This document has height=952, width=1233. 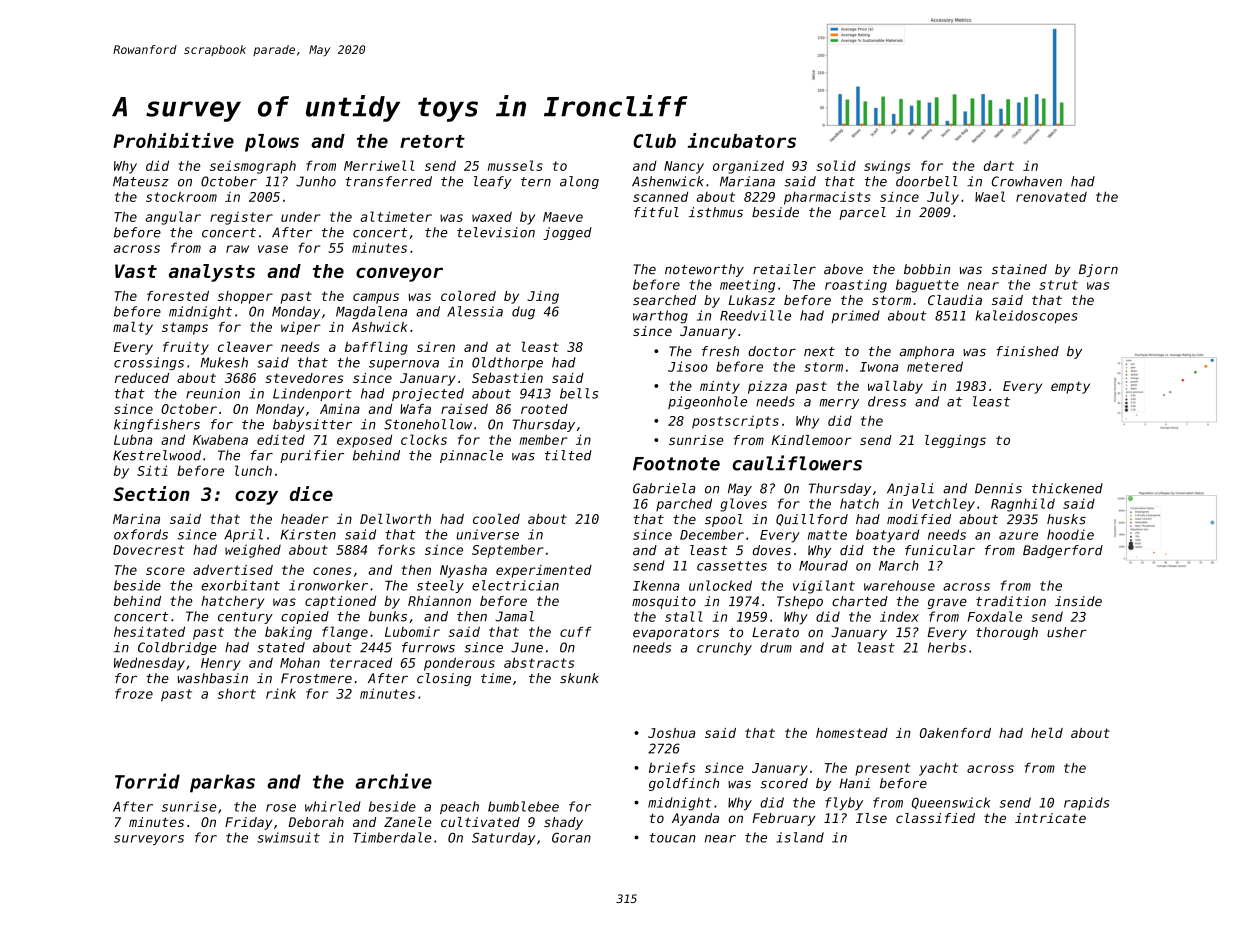 I want to click on tradition, so click(x=1011, y=601).
